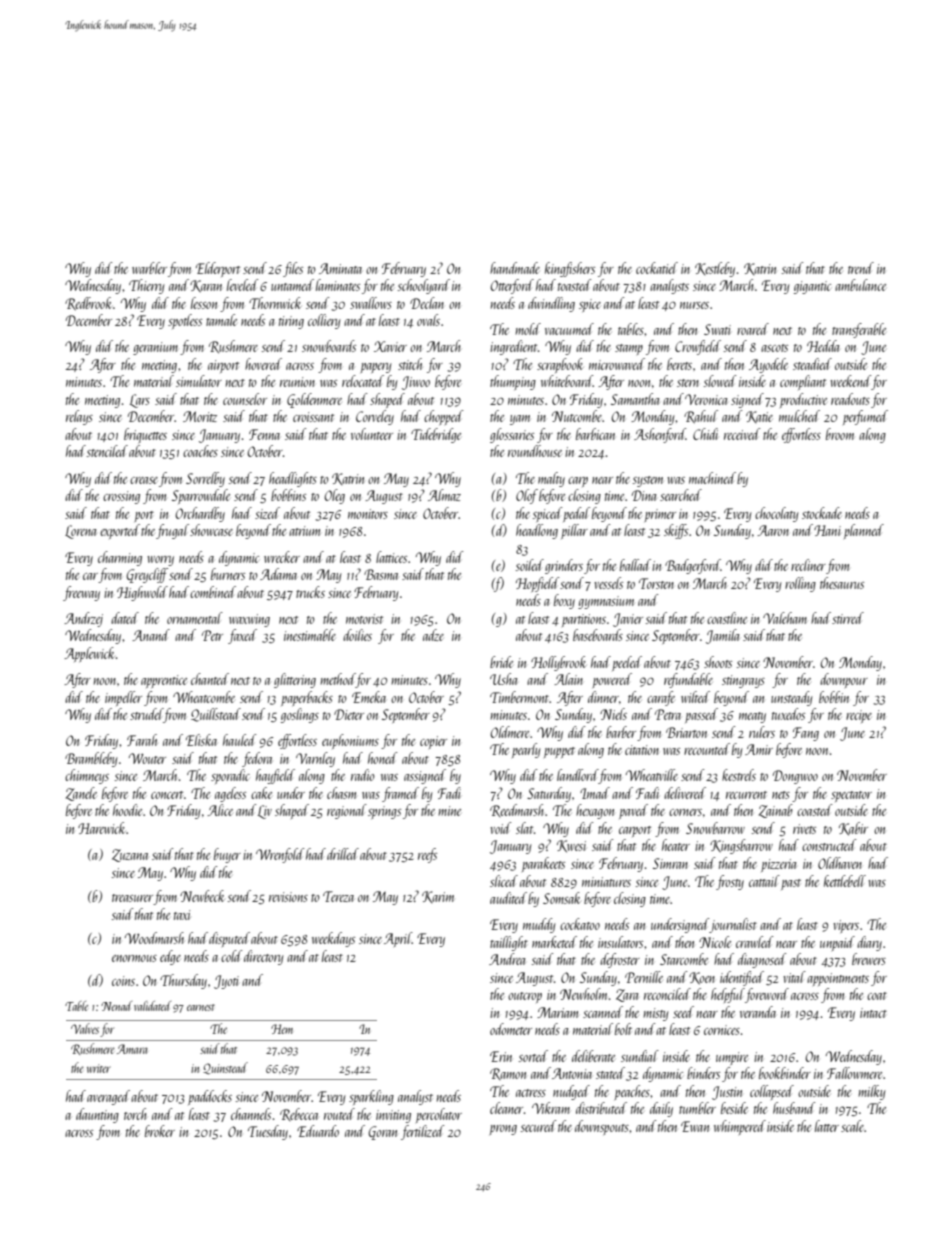 The image size is (952, 1233). What do you see at coordinates (423, 286) in the document?
I see `schoolyard` at bounding box center [423, 286].
